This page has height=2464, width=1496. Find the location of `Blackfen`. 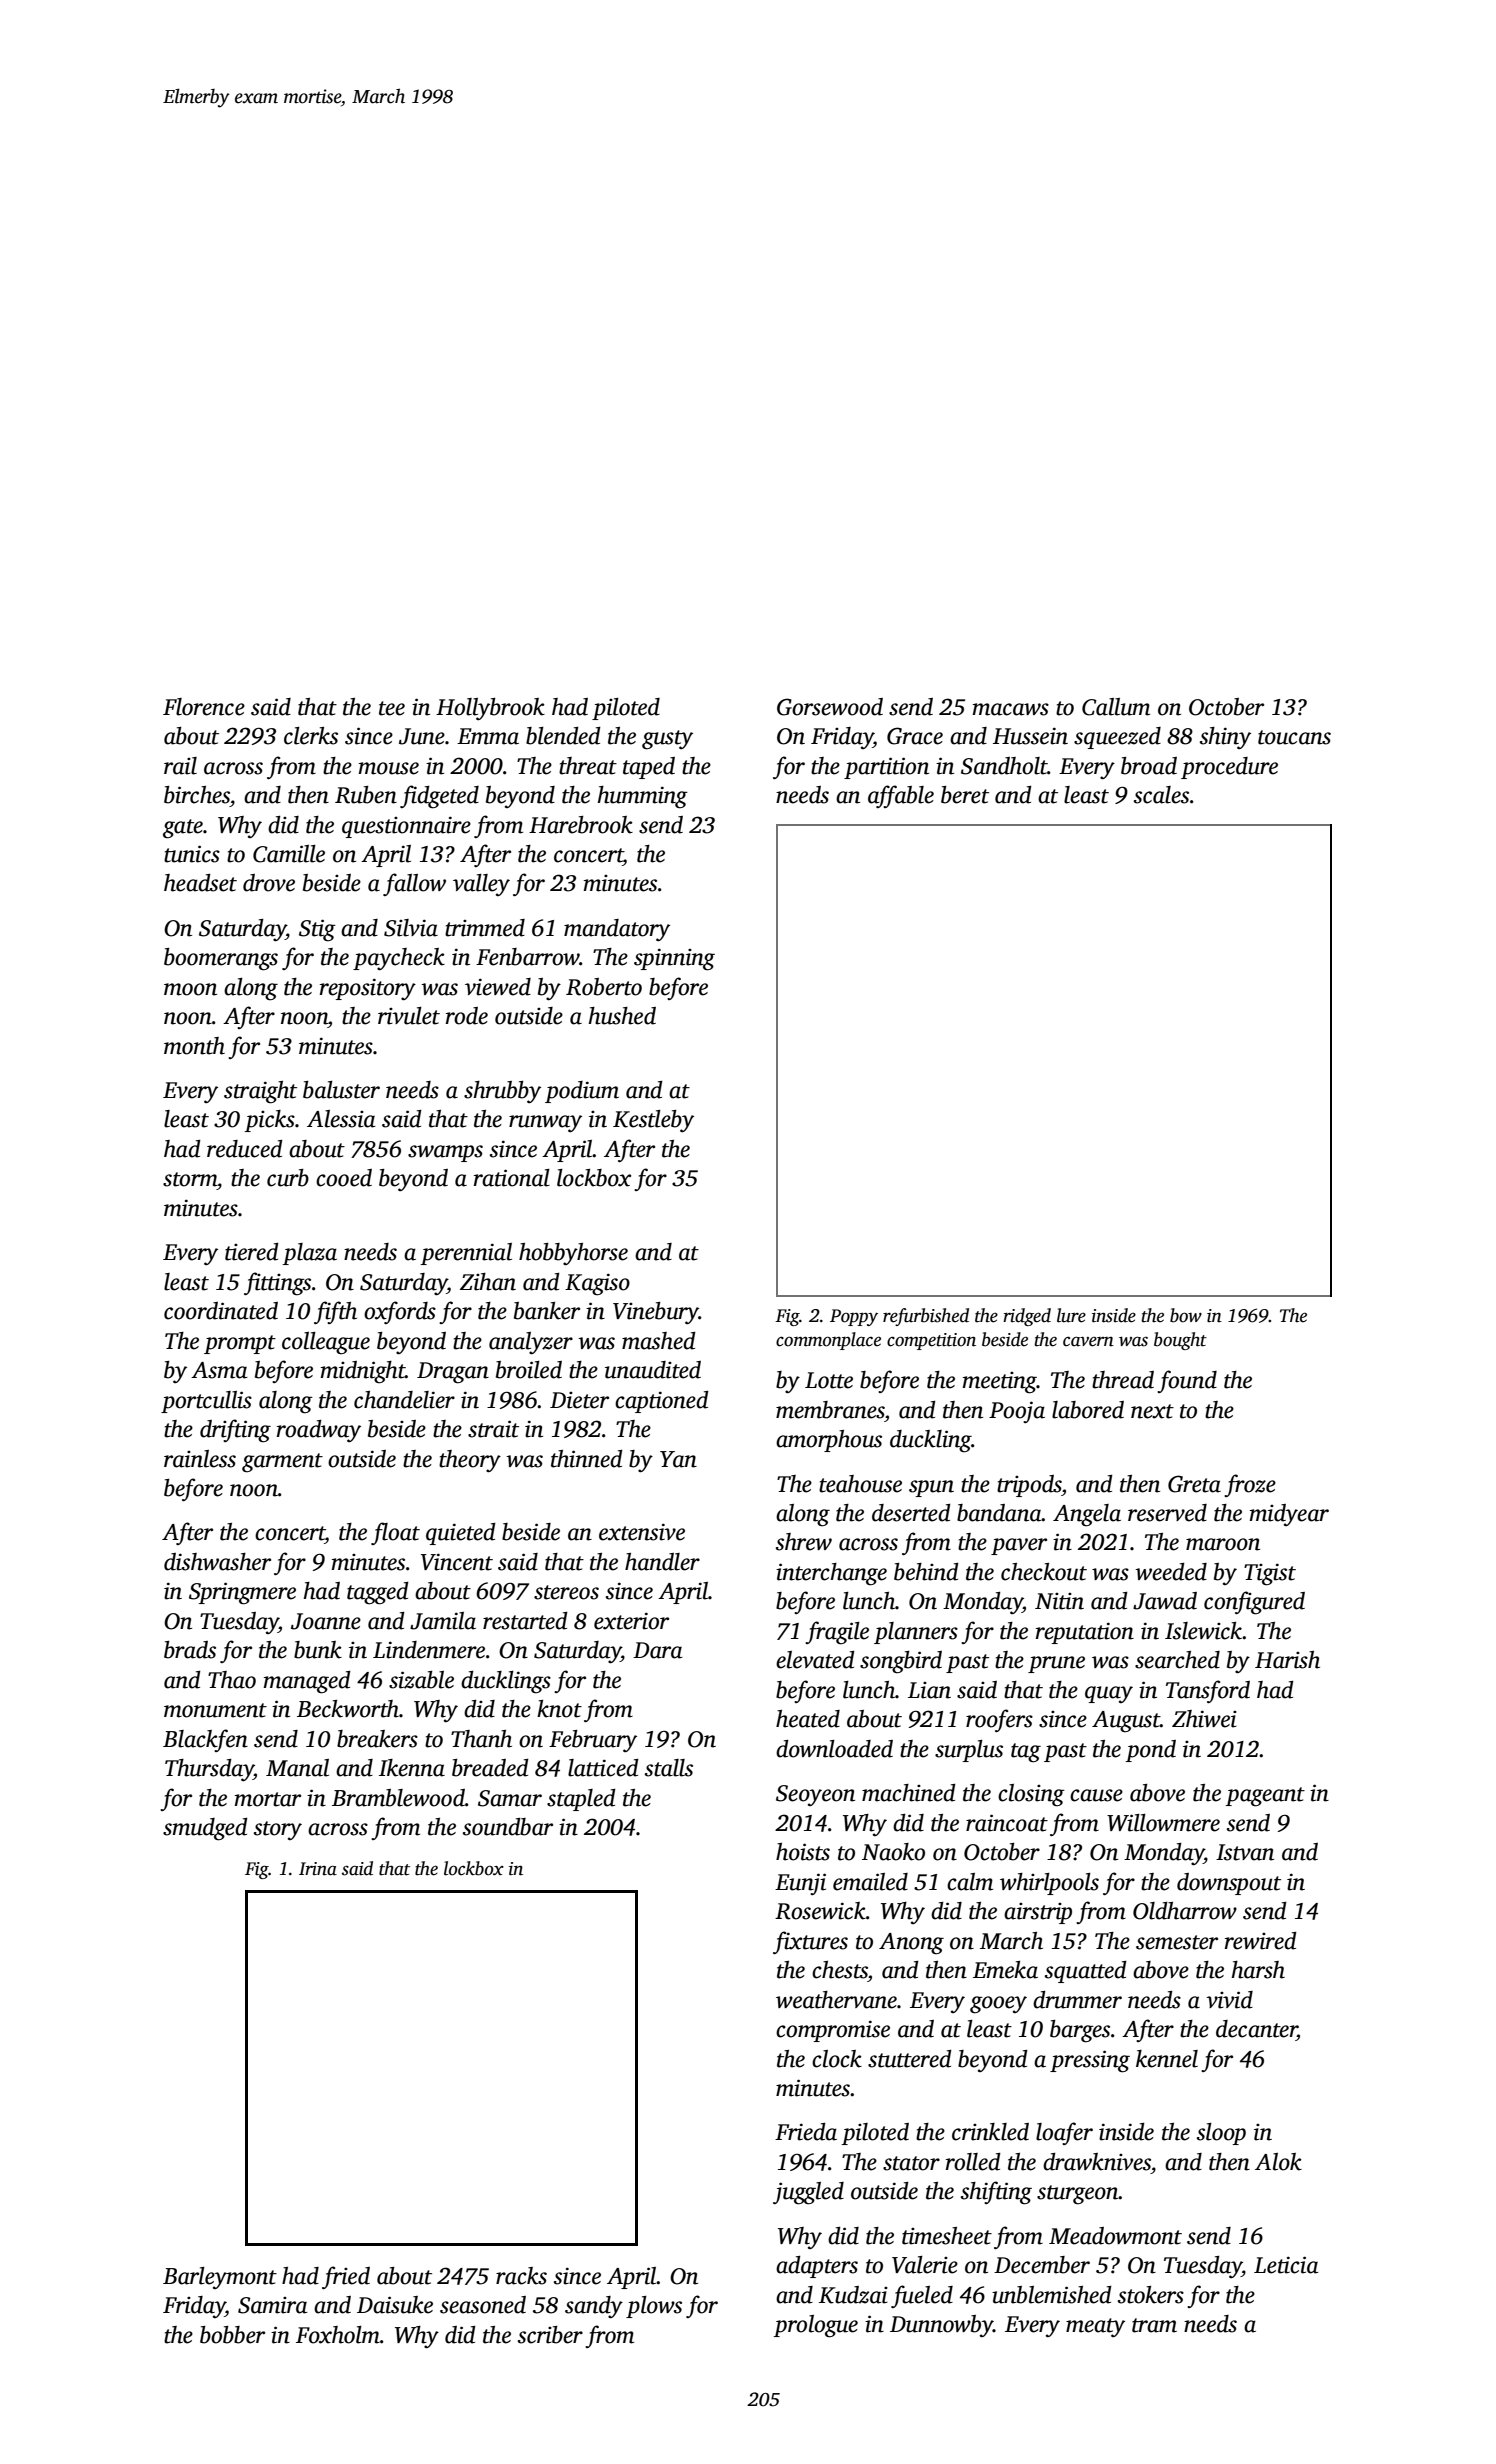

Blackfen is located at coordinates (205, 1740).
